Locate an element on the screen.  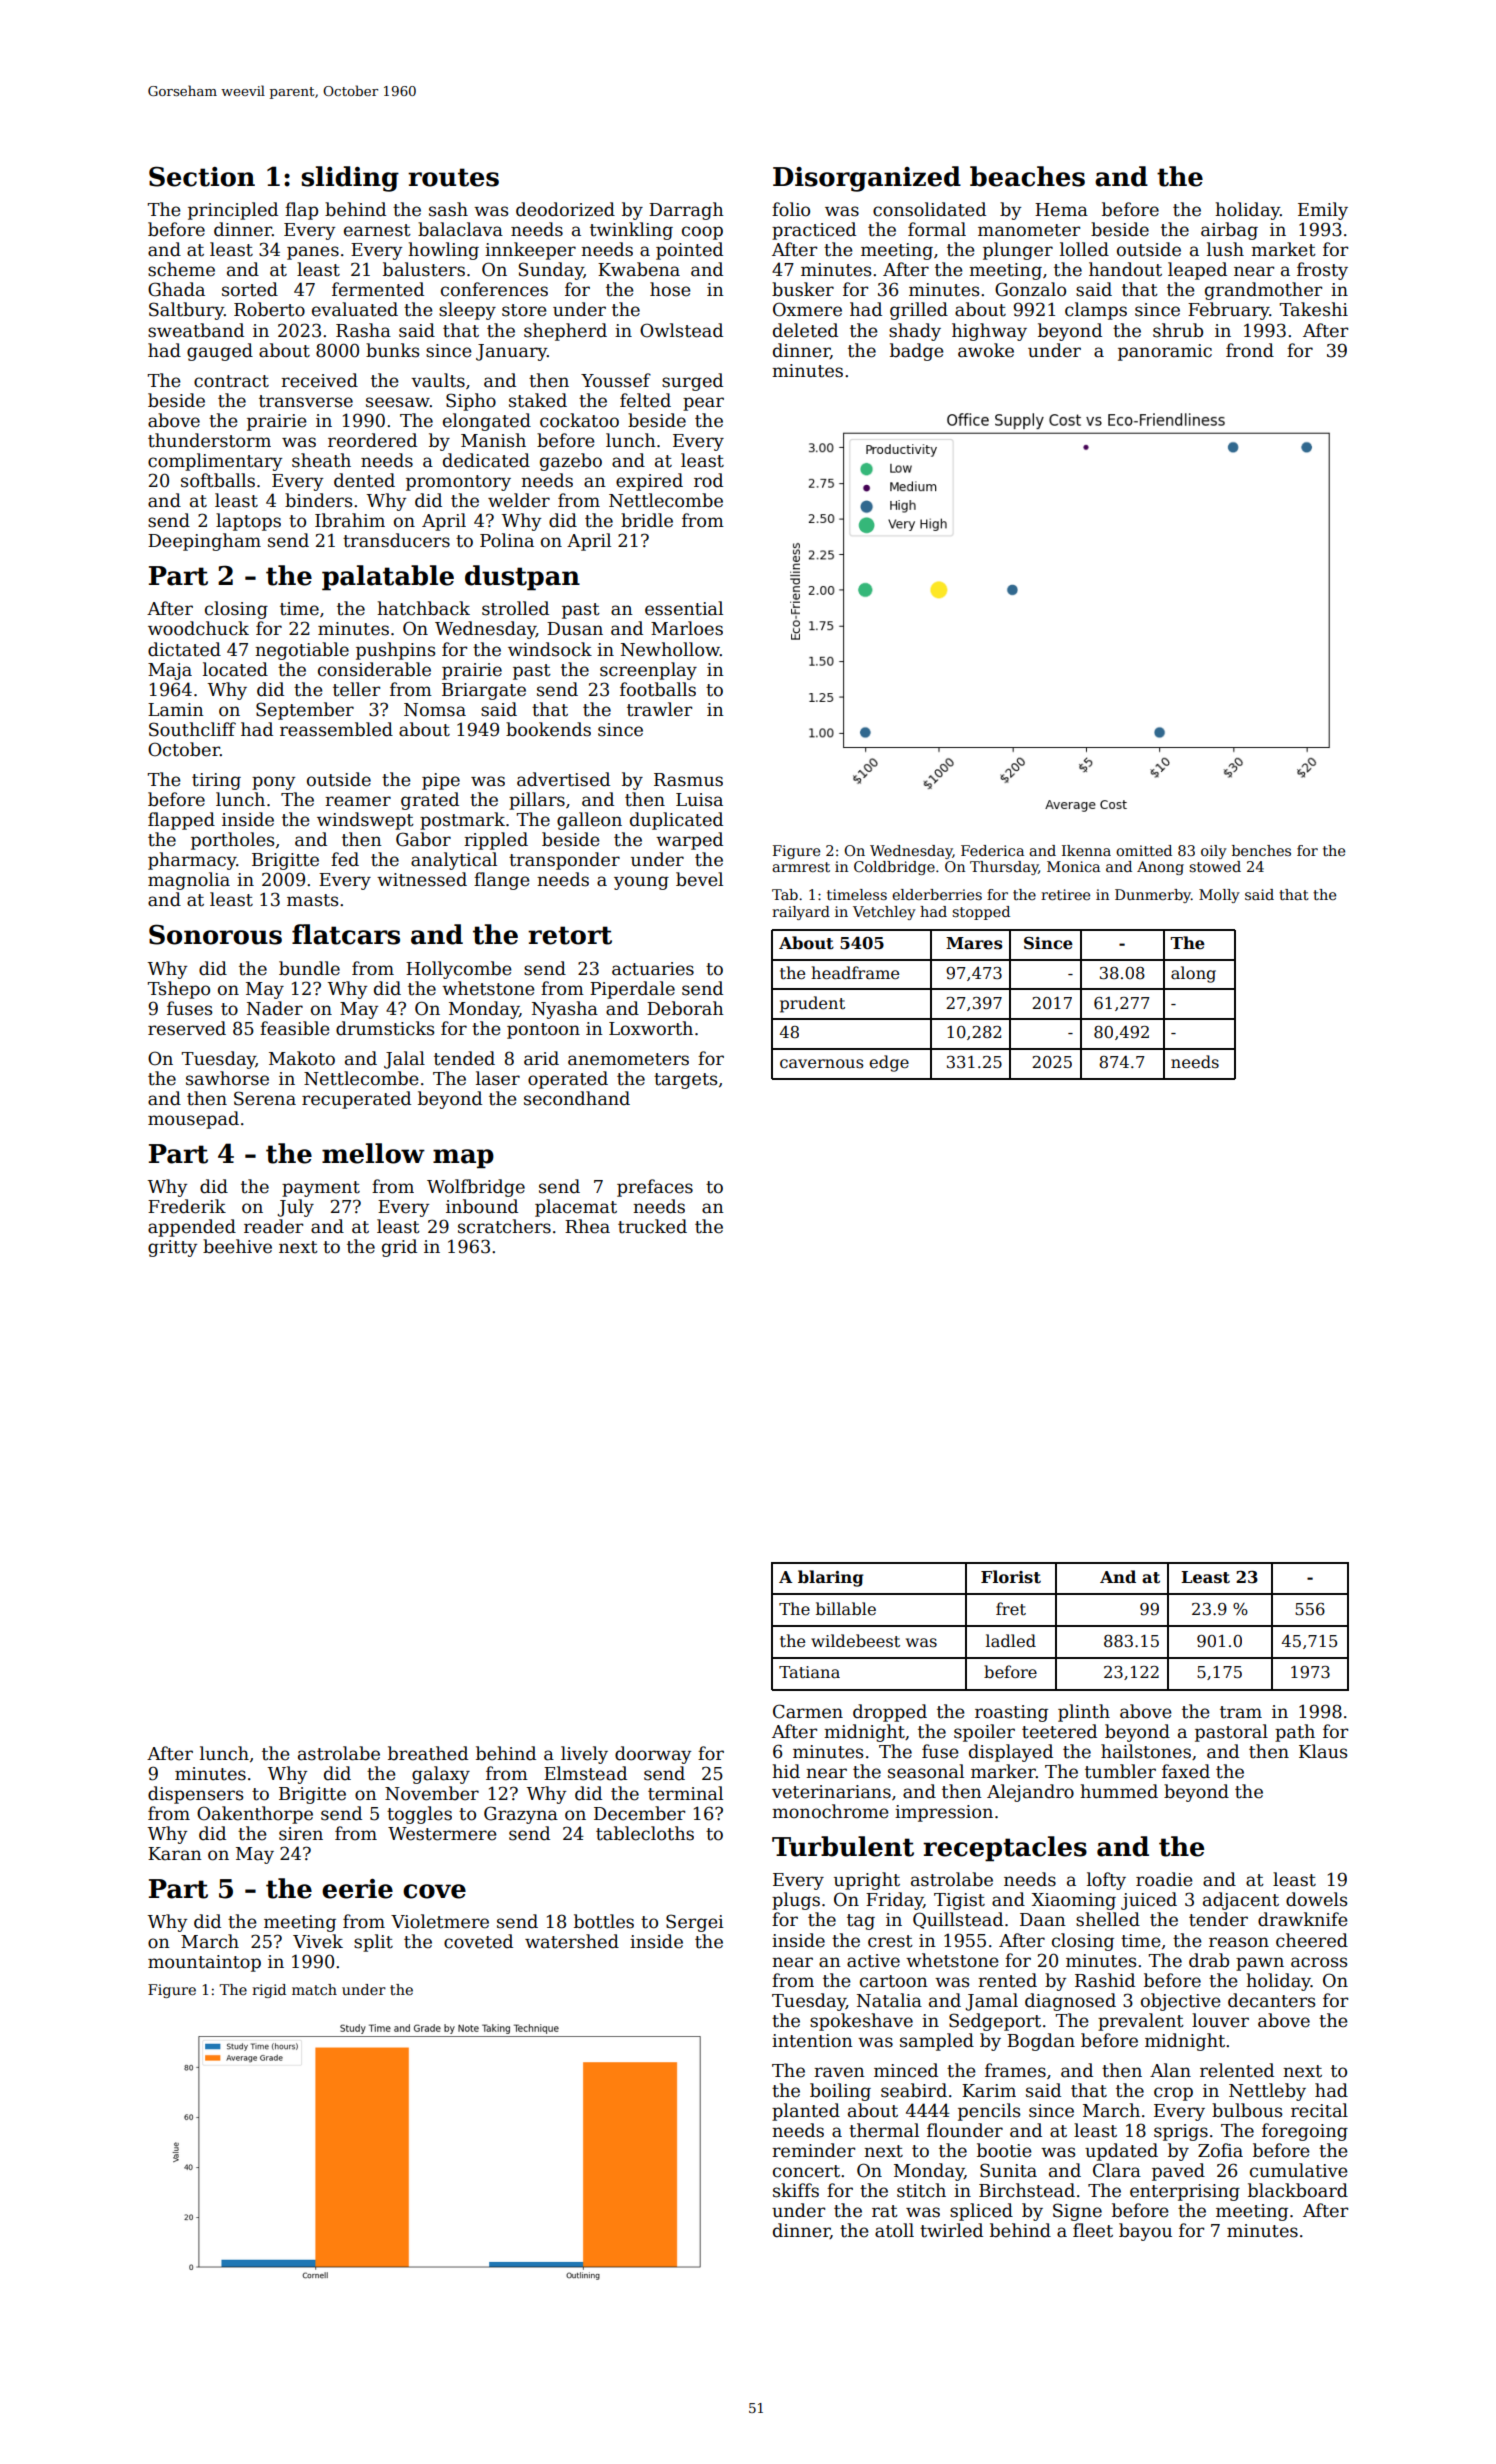
plugs is located at coordinates (796, 1901).
